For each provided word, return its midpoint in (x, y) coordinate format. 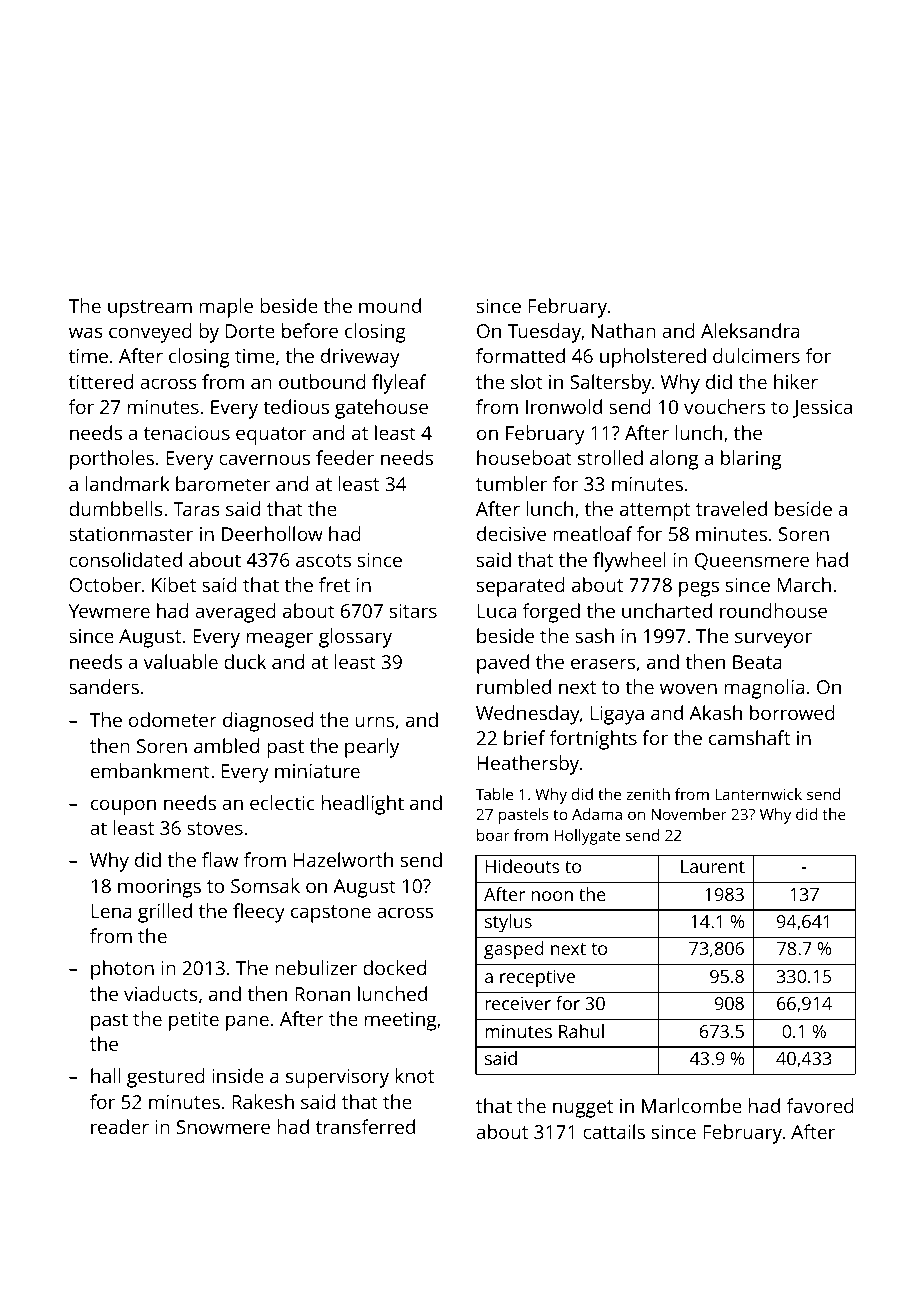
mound (390, 305)
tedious (296, 406)
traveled (731, 508)
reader (120, 1126)
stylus (508, 923)
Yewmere (109, 611)
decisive (511, 533)
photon (122, 970)
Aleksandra (750, 330)
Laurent (713, 866)
